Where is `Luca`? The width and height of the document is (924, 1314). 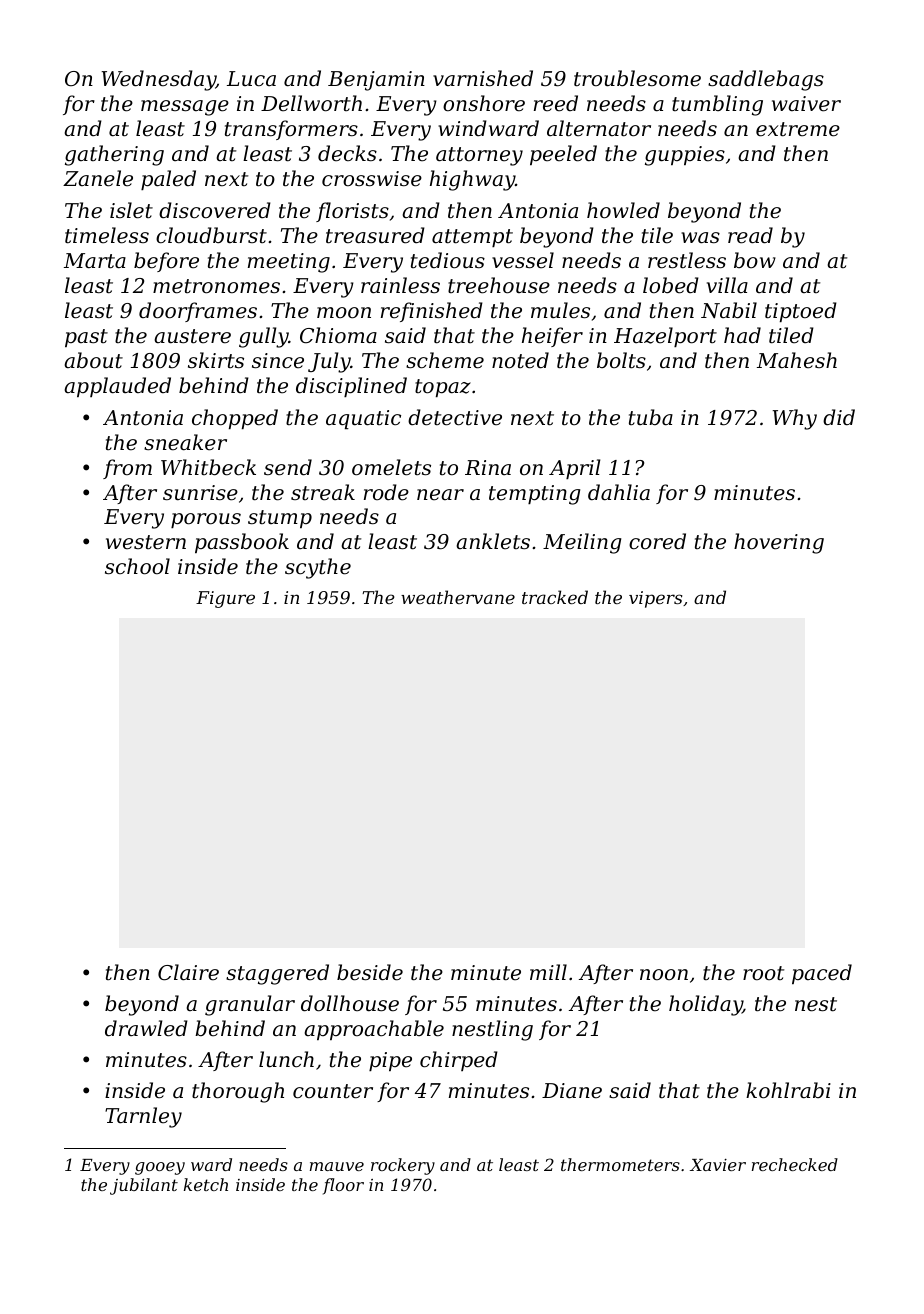 Luca is located at coordinates (251, 79).
